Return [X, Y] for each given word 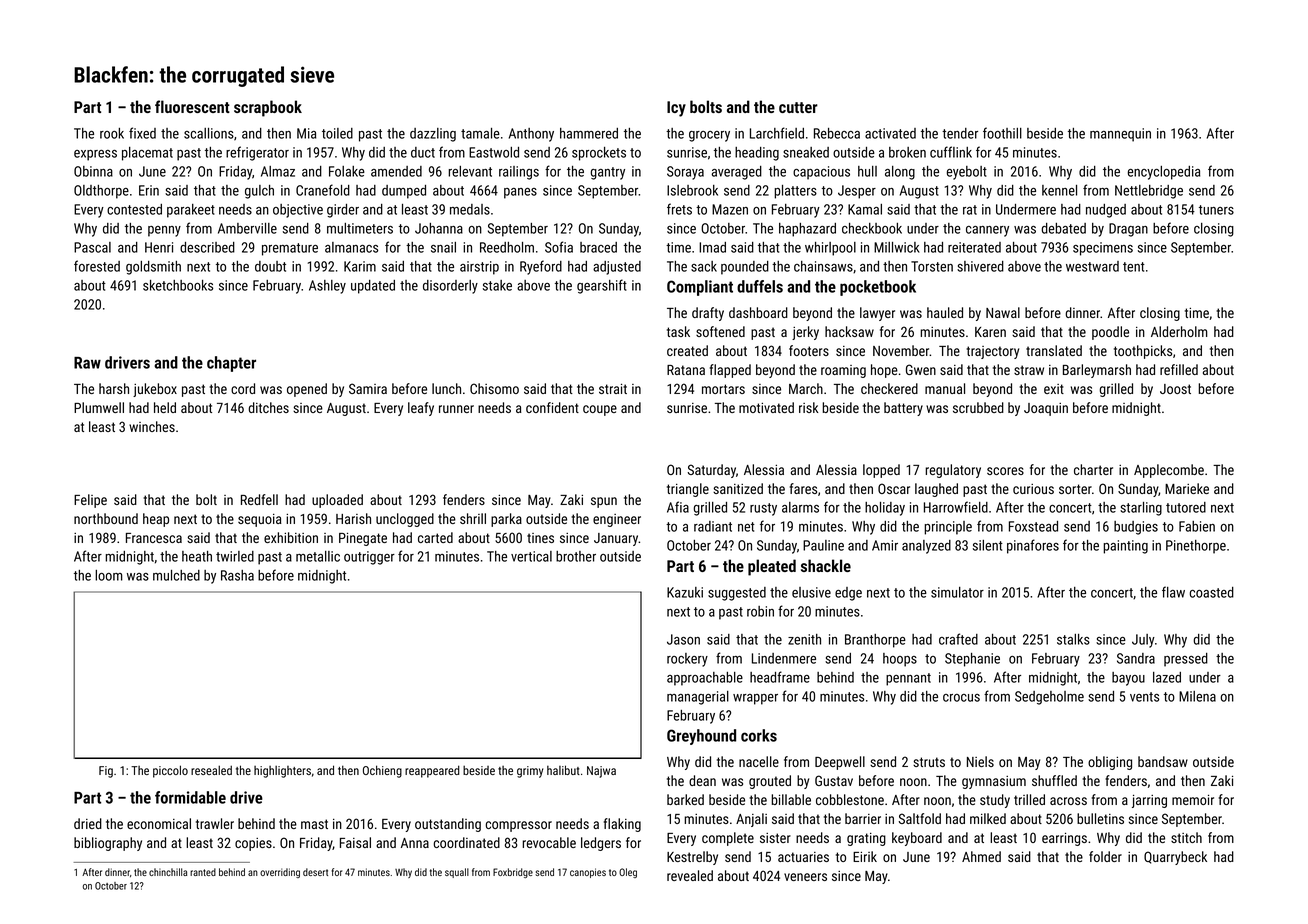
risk [809, 407]
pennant [908, 679]
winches [152, 426]
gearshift [602, 286]
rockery [687, 660]
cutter [798, 107]
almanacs [351, 247]
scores [1005, 471]
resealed [211, 770]
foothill [1002, 133]
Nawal [1003, 312]
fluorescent [192, 106]
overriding [280, 873]
